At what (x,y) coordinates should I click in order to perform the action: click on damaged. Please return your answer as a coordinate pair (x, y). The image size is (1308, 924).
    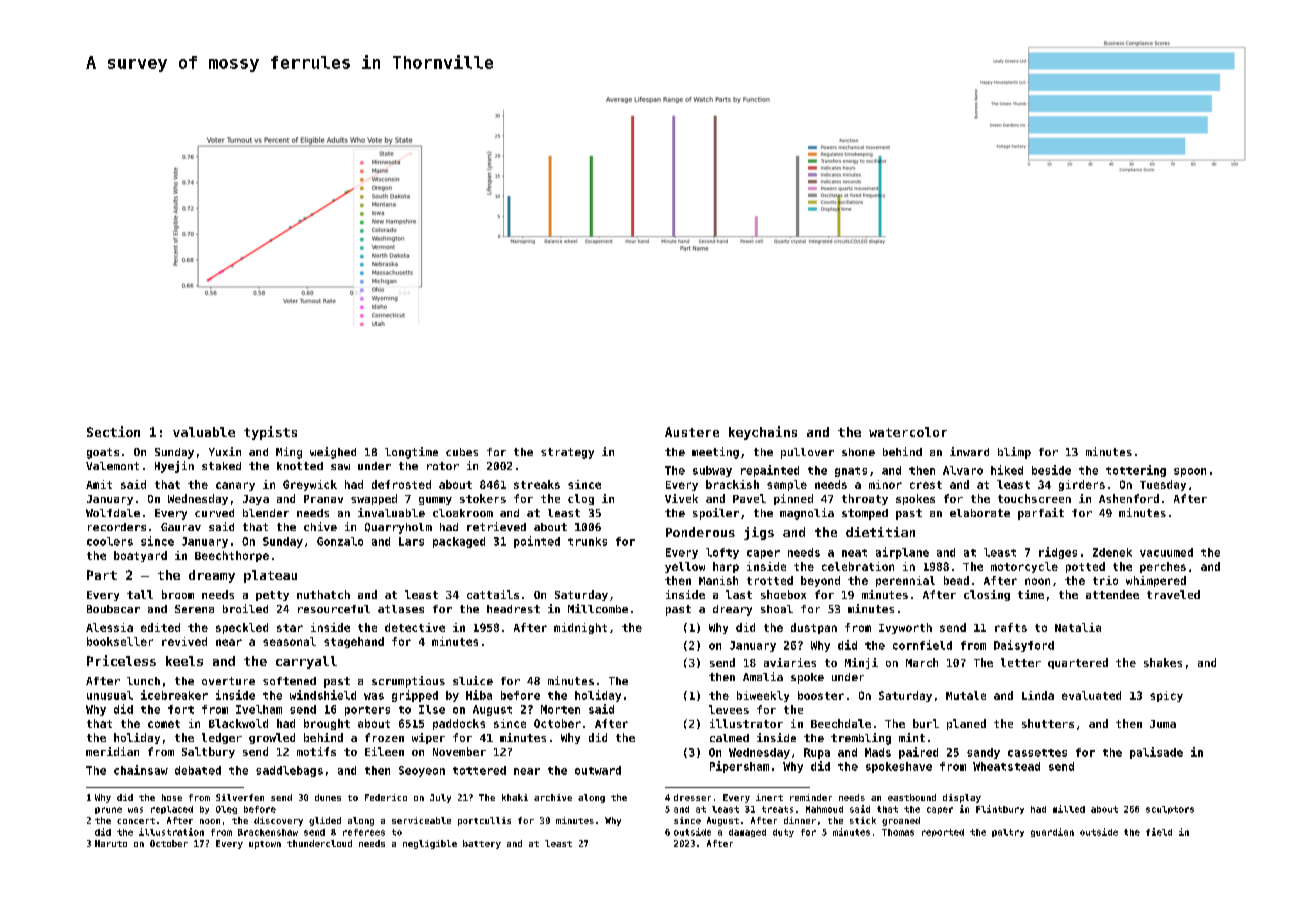
    Looking at the image, I should click on (747, 833).
